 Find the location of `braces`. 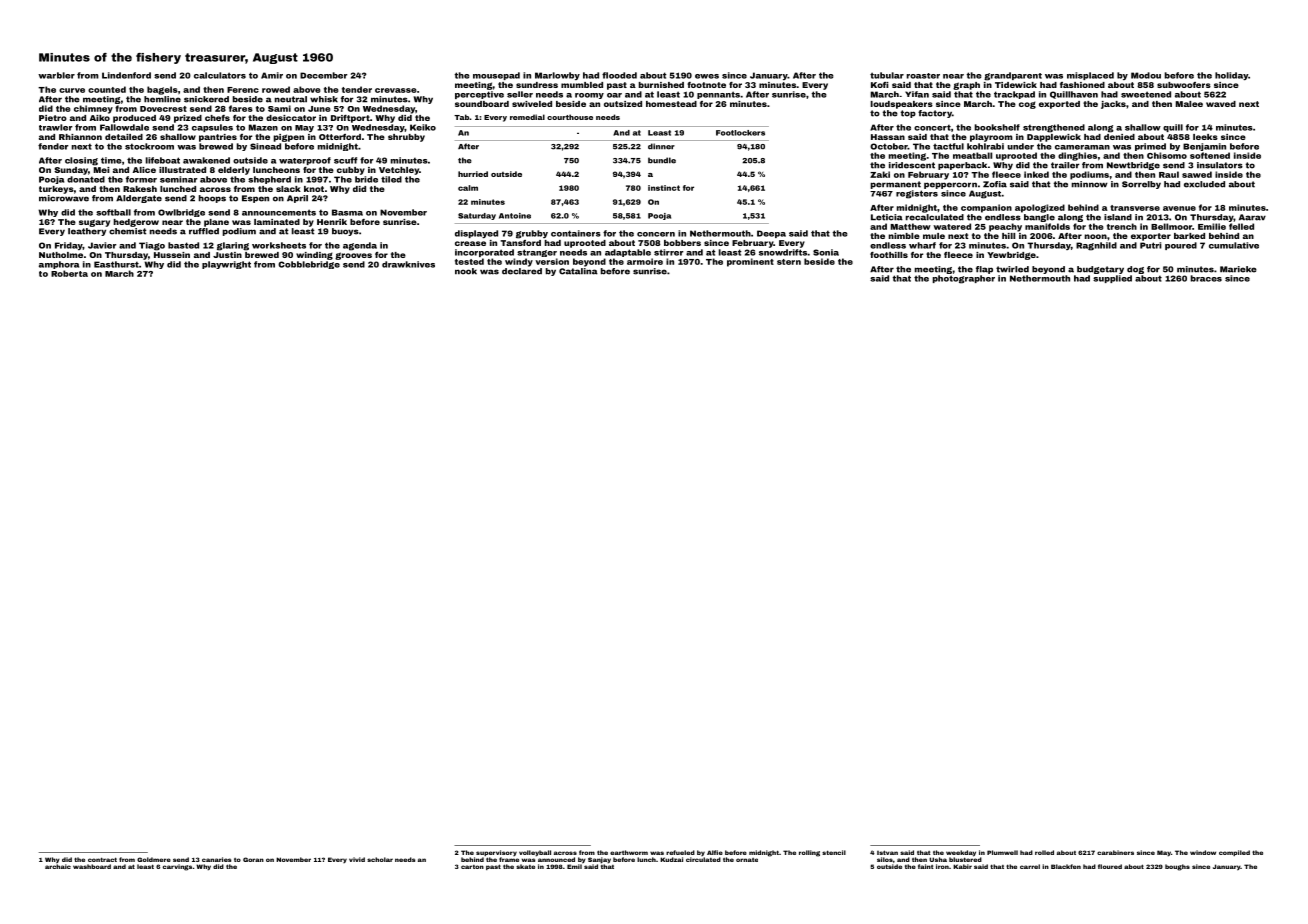

braces is located at coordinates (1206, 278).
